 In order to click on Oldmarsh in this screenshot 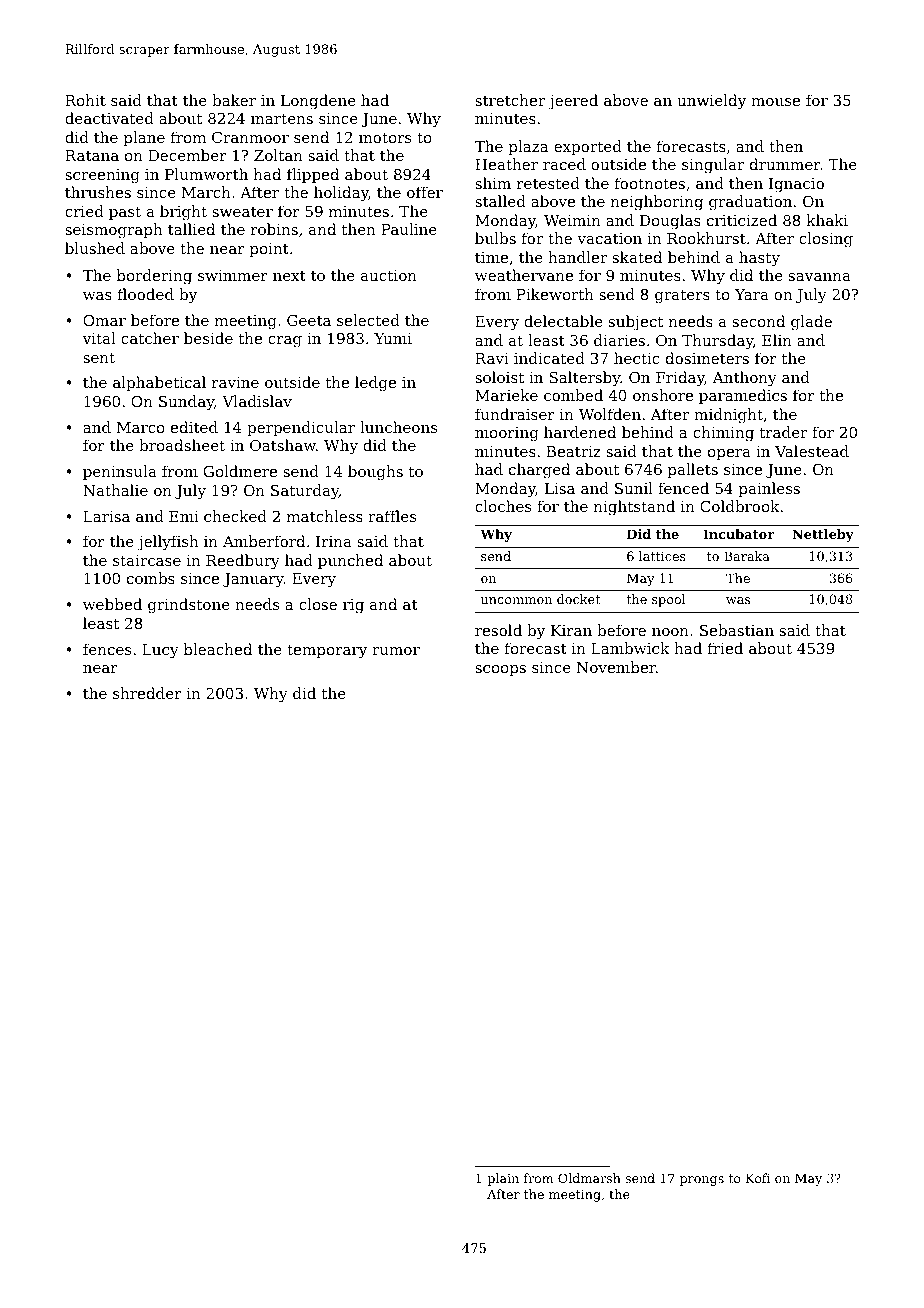, I will do `click(589, 1178)`.
